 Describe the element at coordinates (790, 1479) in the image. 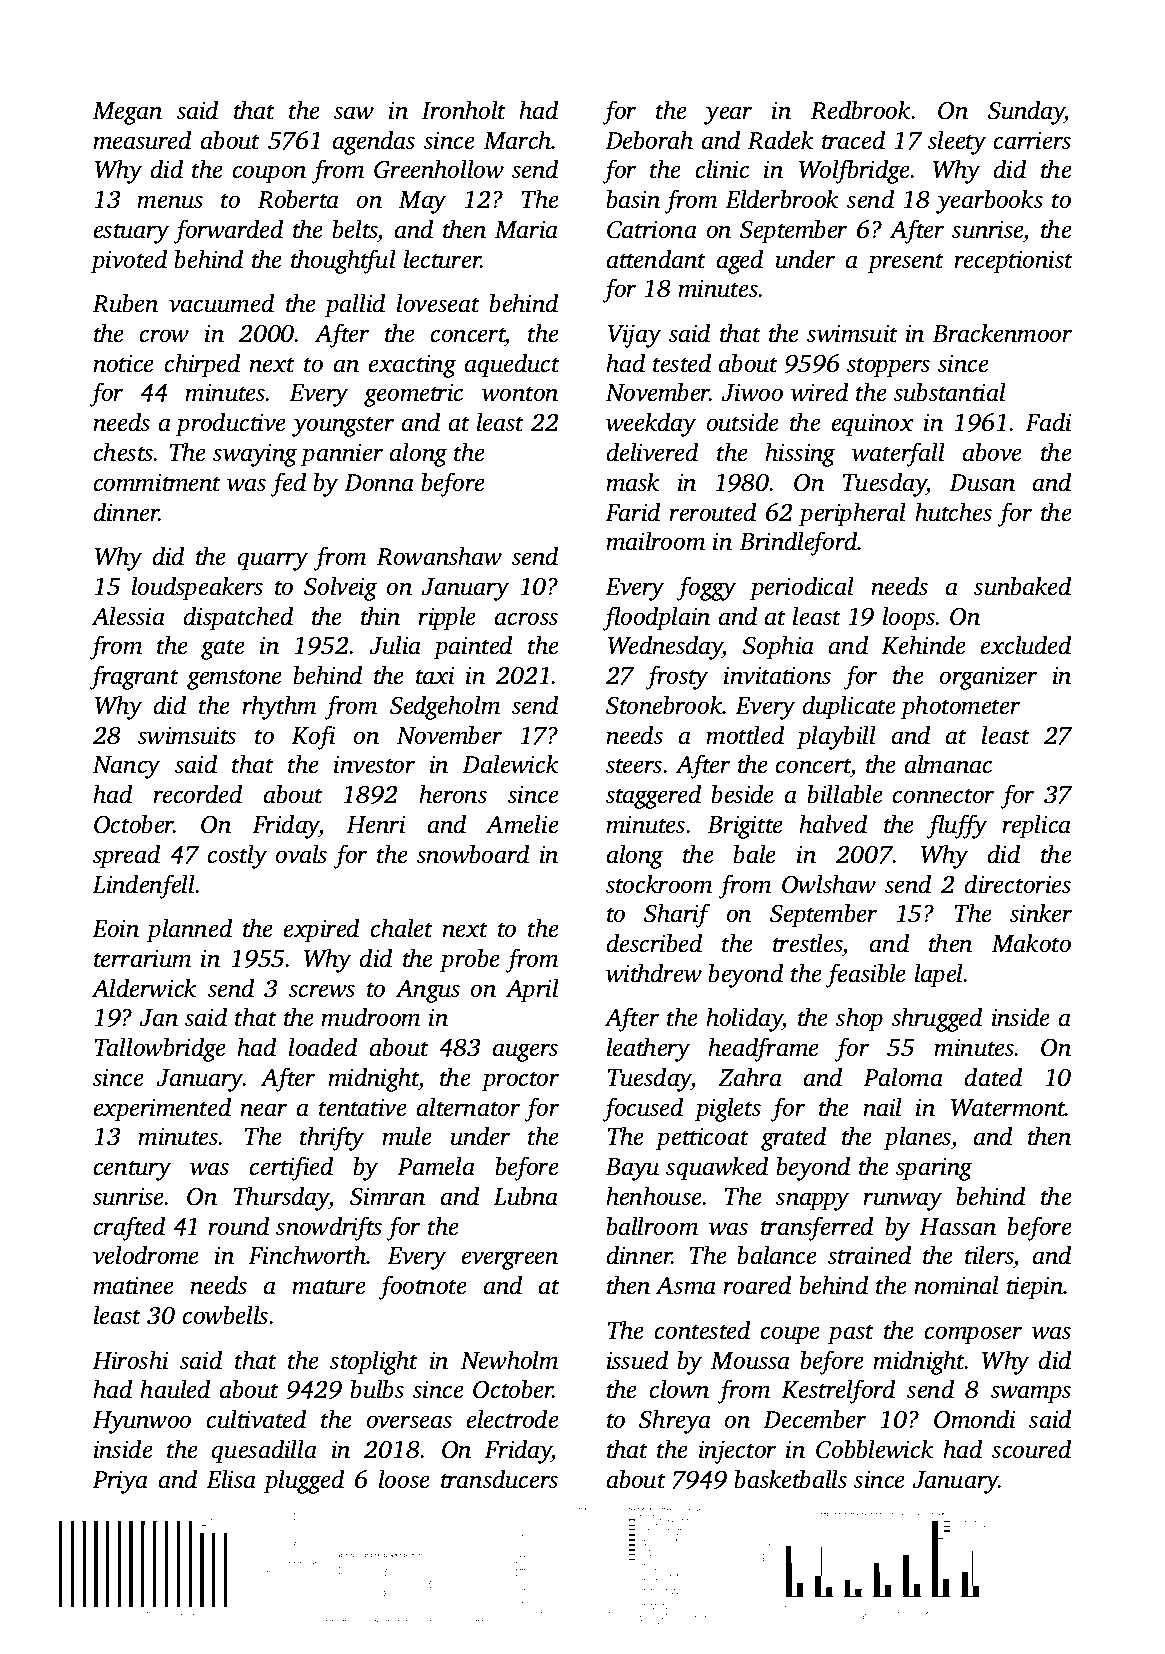

I see `basketballs` at that location.
